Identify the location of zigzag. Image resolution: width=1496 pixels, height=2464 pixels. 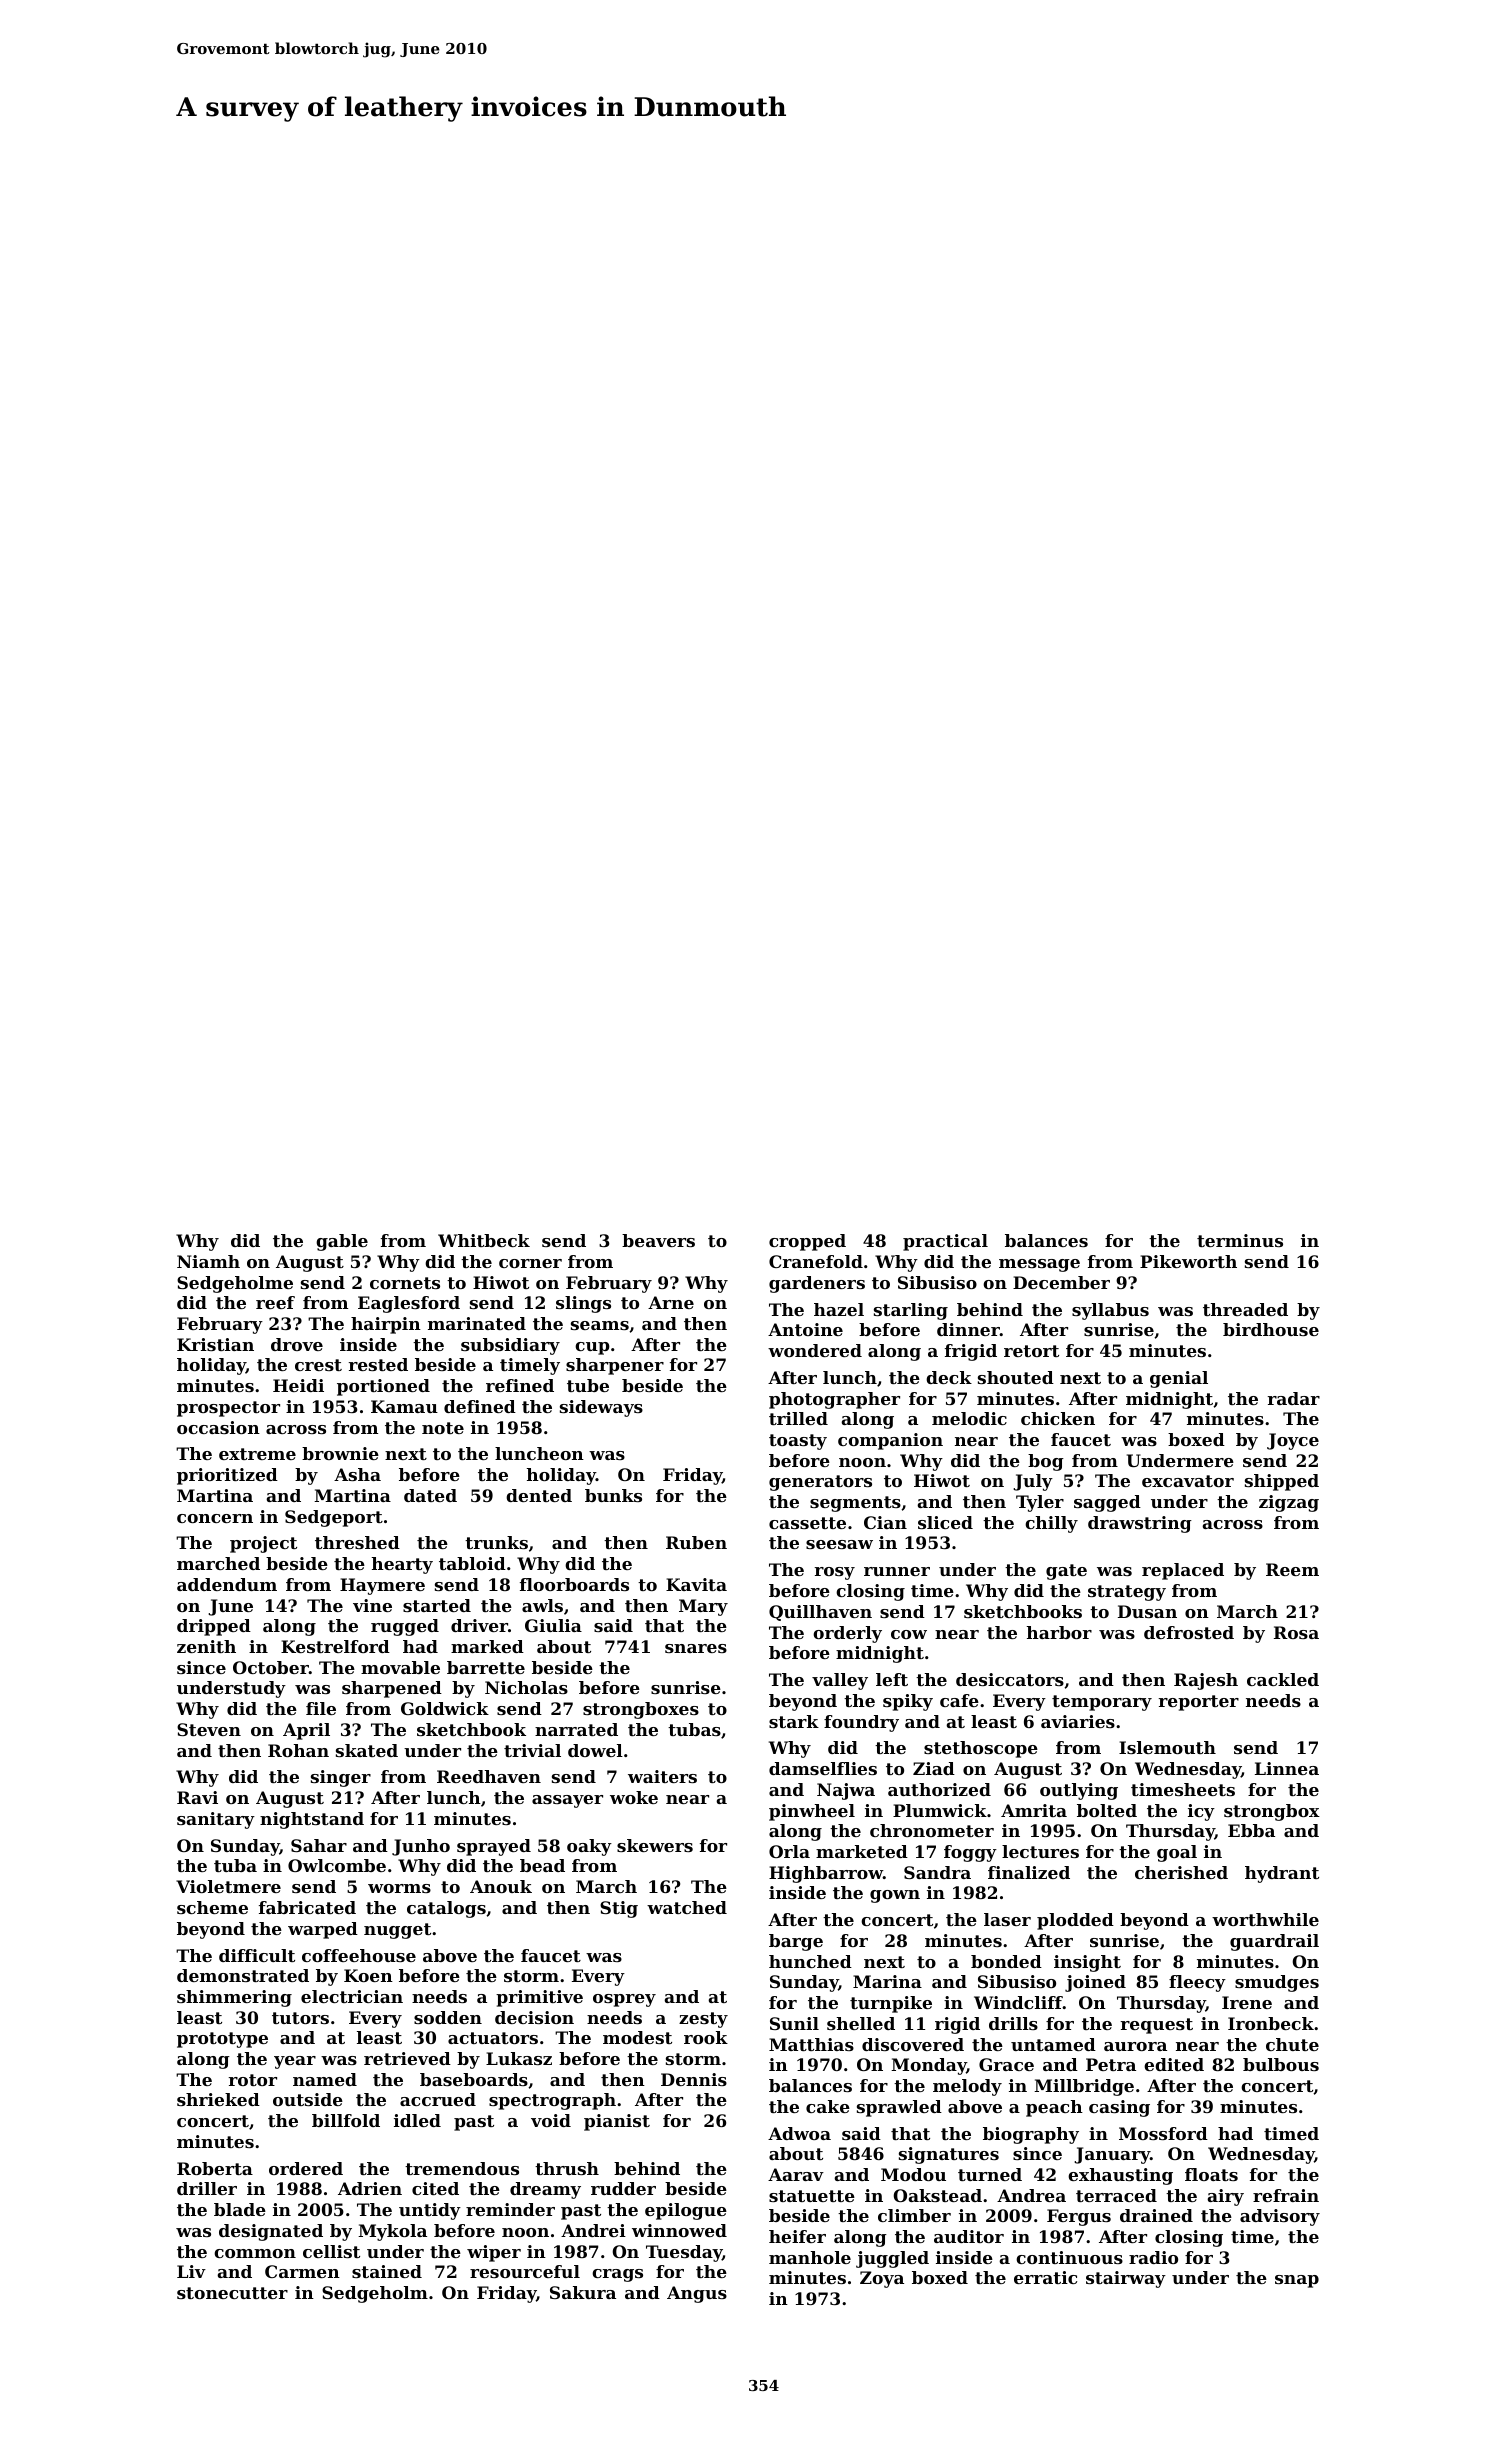
(1289, 1503).
